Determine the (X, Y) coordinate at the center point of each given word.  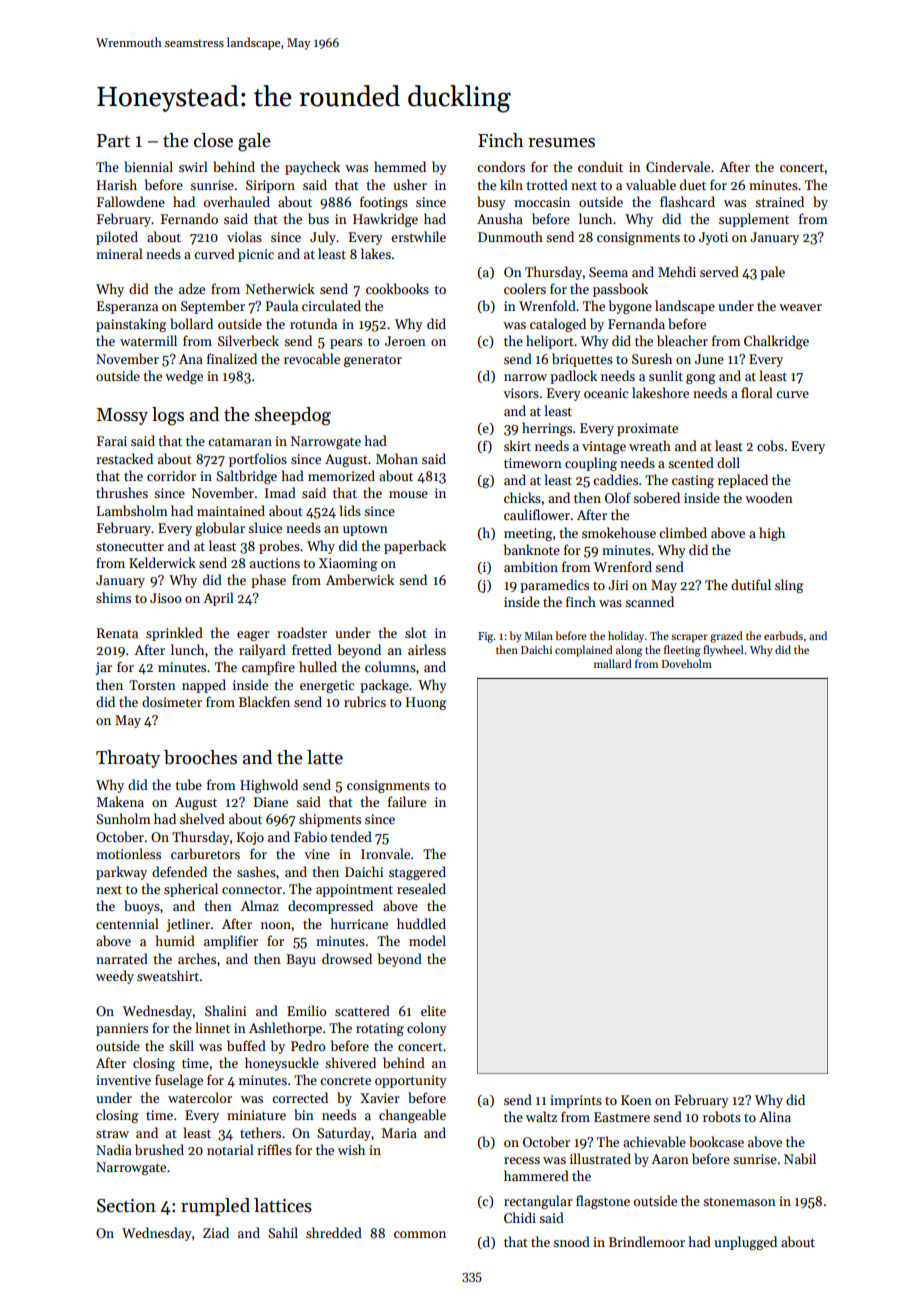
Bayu (301, 960)
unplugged (745, 1243)
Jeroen (405, 341)
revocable (312, 358)
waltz (541, 1116)
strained (779, 201)
